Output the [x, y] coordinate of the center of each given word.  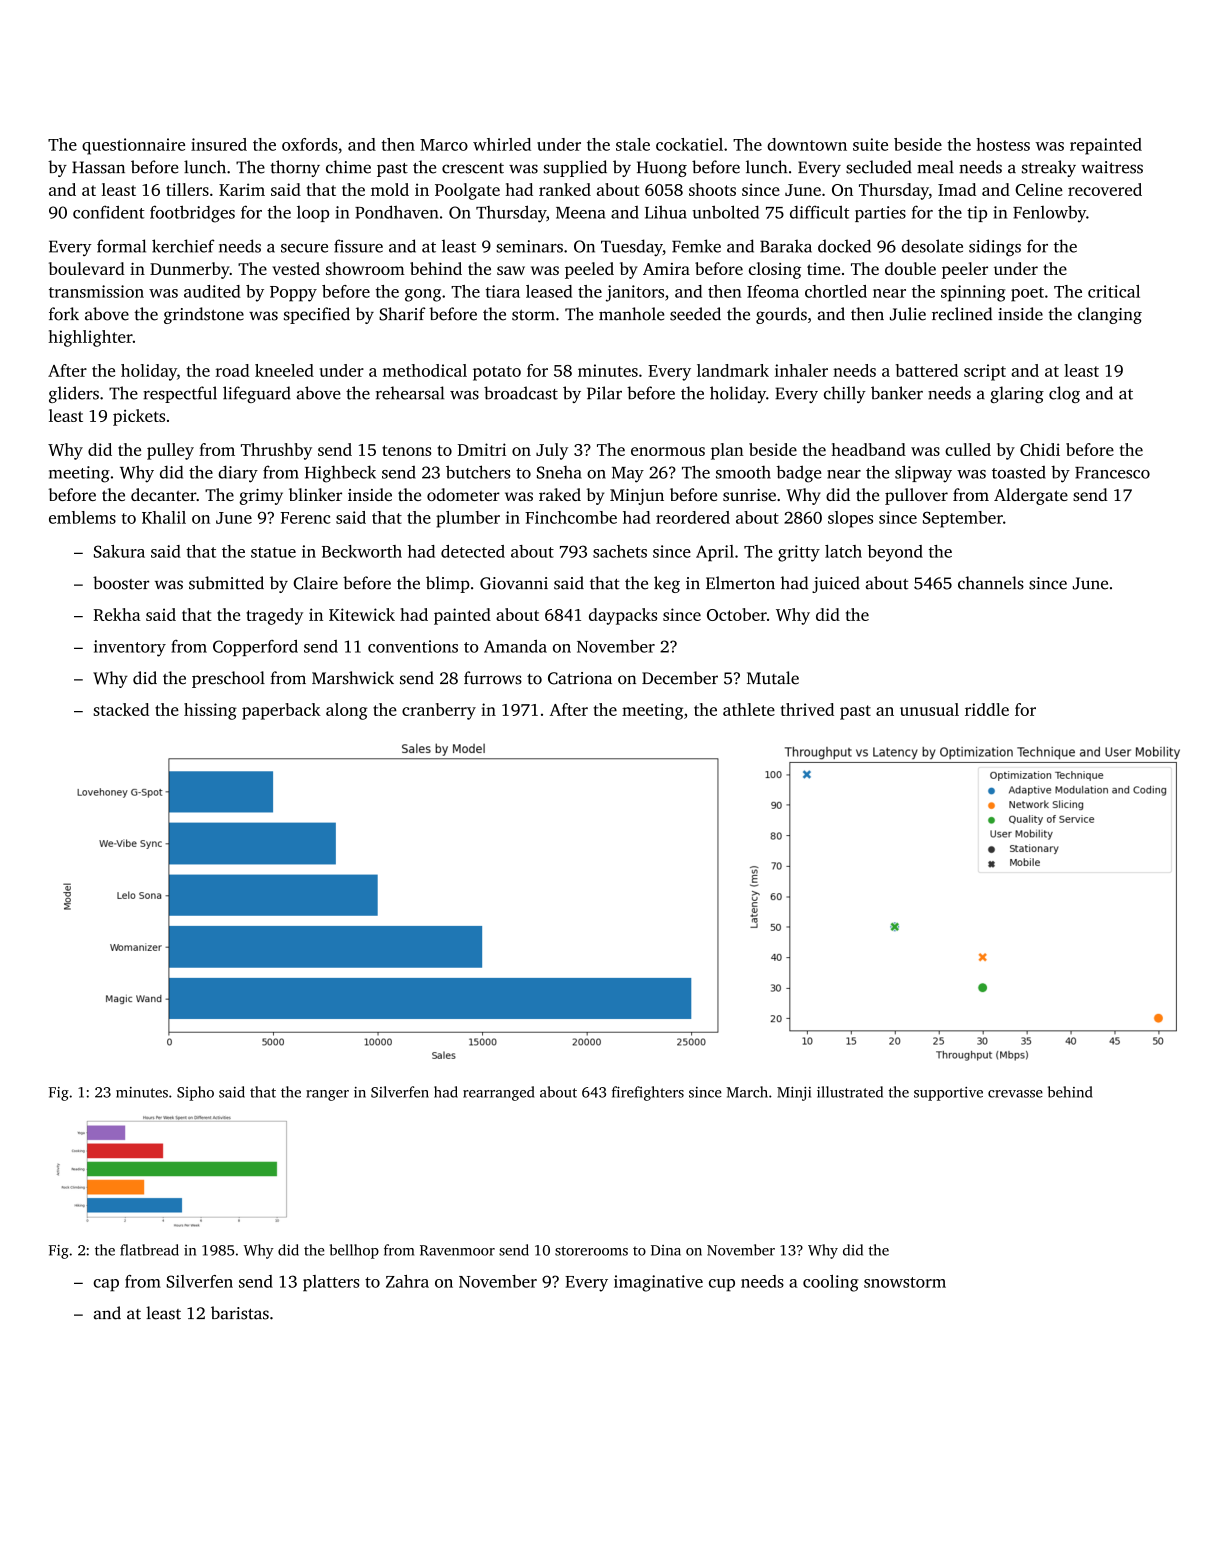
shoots [712, 189]
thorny [295, 168]
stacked [121, 709]
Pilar [604, 393]
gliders [74, 394]
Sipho [195, 1093]
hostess [1003, 144]
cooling [830, 1283]
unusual [929, 709]
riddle [987, 709]
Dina [666, 1250]
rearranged [499, 1093]
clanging [1110, 315]
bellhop [354, 1251]
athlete [749, 709]
